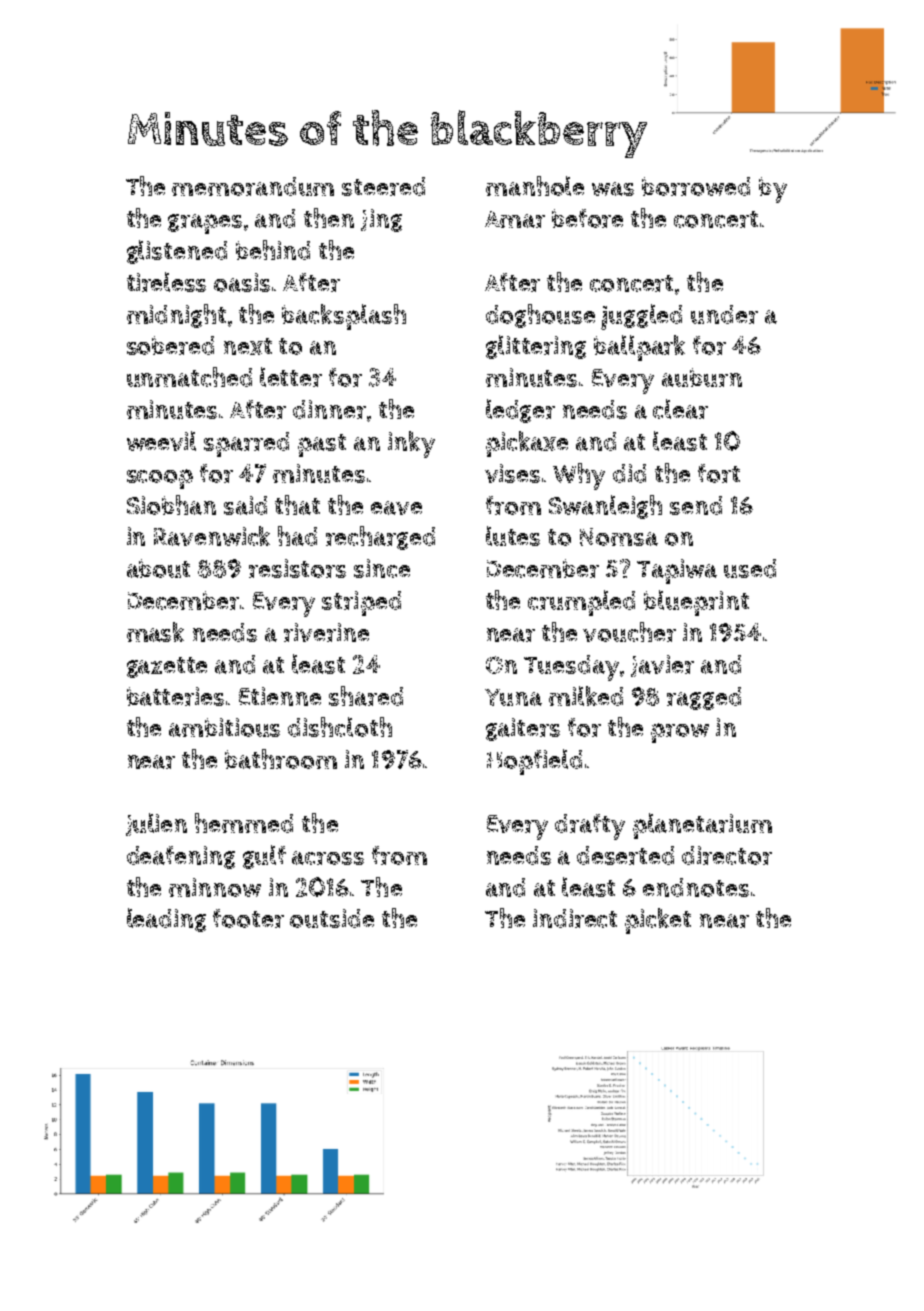 Image resolution: width=924 pixels, height=1311 pixels. I want to click on memorandum, so click(253, 186).
